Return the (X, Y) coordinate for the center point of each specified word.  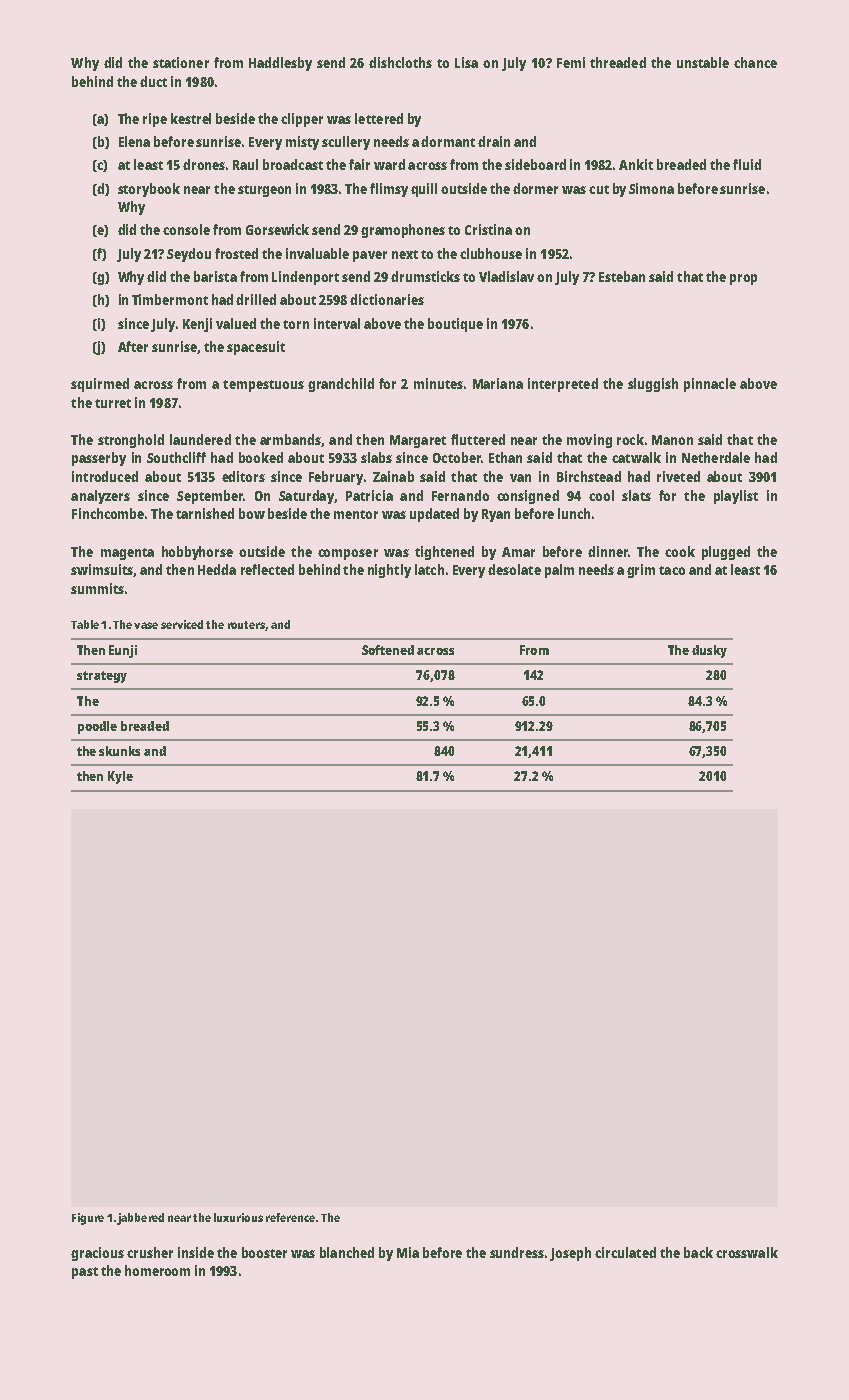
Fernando (460, 495)
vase (146, 625)
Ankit (636, 164)
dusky (709, 651)
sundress (517, 1252)
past (85, 1273)
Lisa (466, 62)
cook (680, 551)
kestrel (191, 118)
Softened (388, 650)
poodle (97, 727)
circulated (625, 1252)
